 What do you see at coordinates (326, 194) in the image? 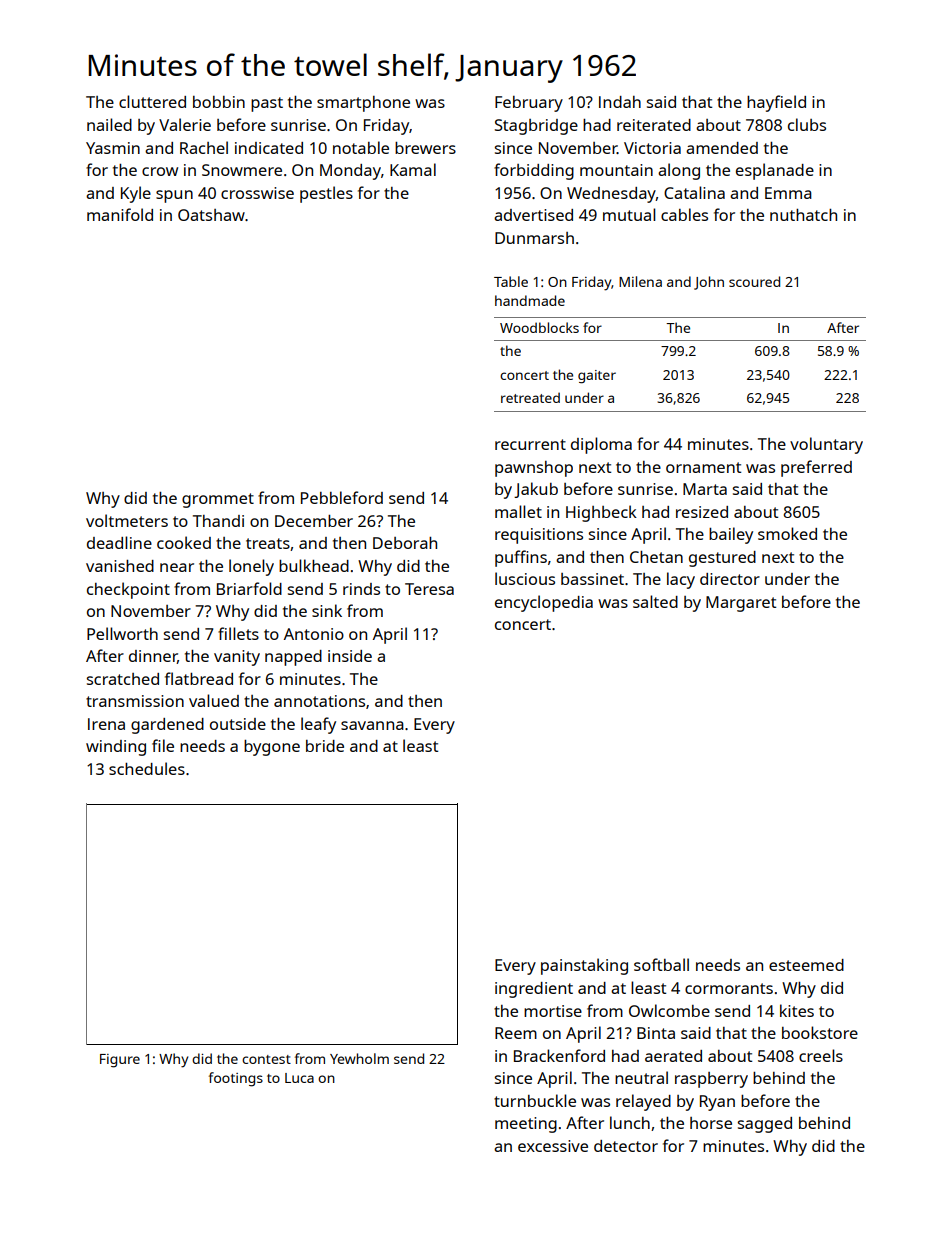
I see `pestles` at bounding box center [326, 194].
